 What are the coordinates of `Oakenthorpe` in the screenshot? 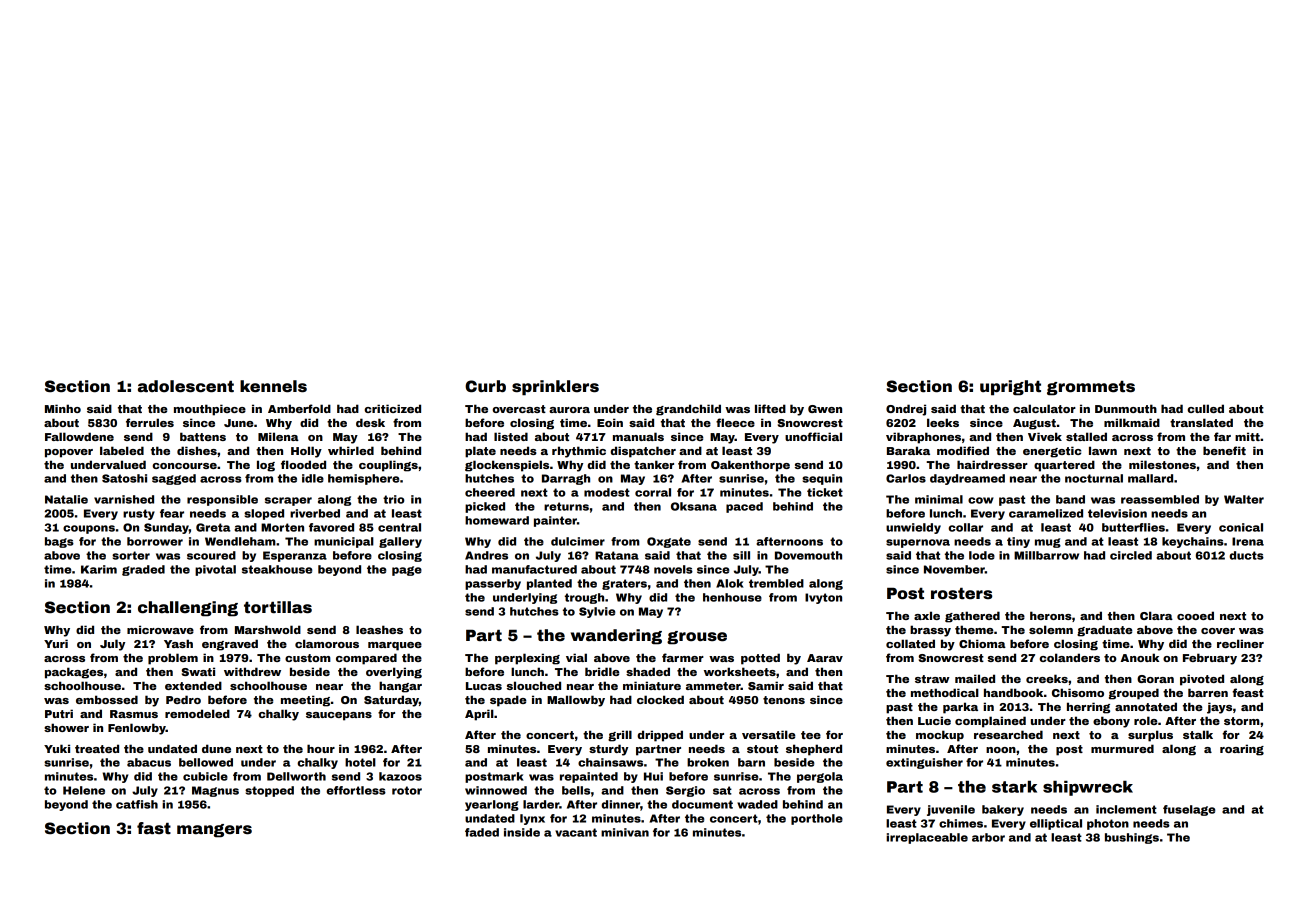 It's located at (750, 466).
